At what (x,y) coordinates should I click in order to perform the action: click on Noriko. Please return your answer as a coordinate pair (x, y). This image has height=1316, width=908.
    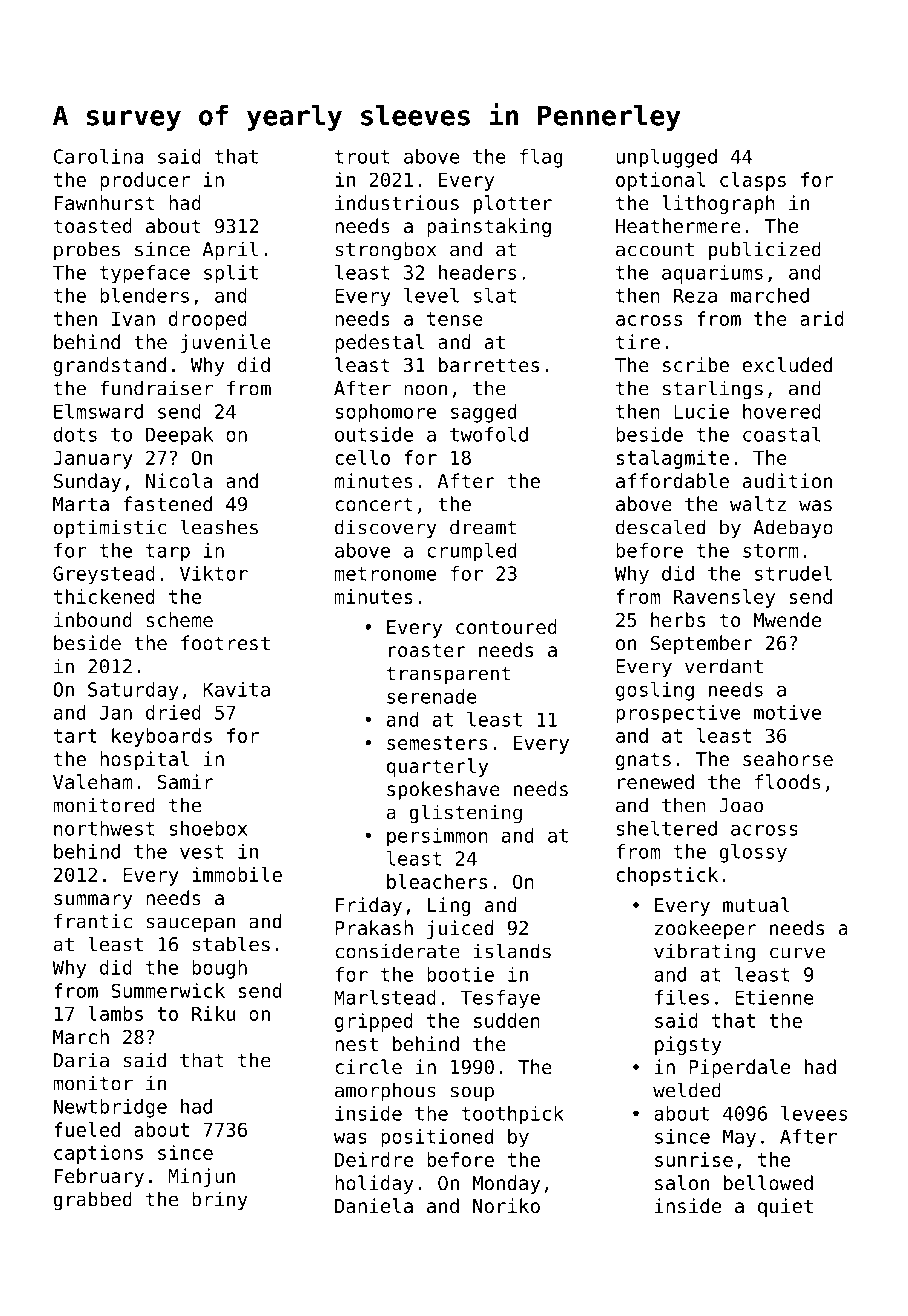
    Looking at the image, I should click on (506, 1205).
